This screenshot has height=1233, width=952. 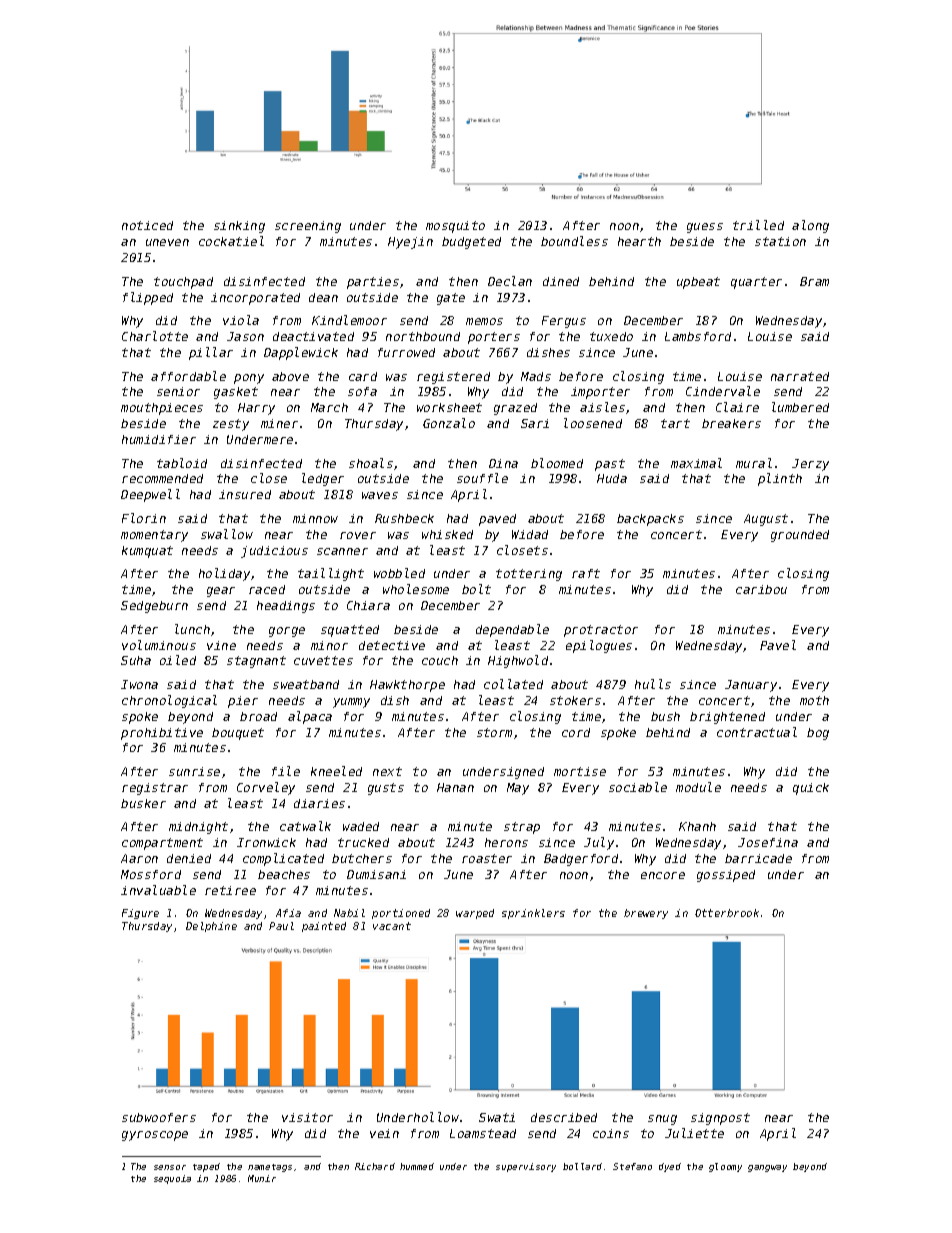 I want to click on Nabil, so click(x=349, y=913).
